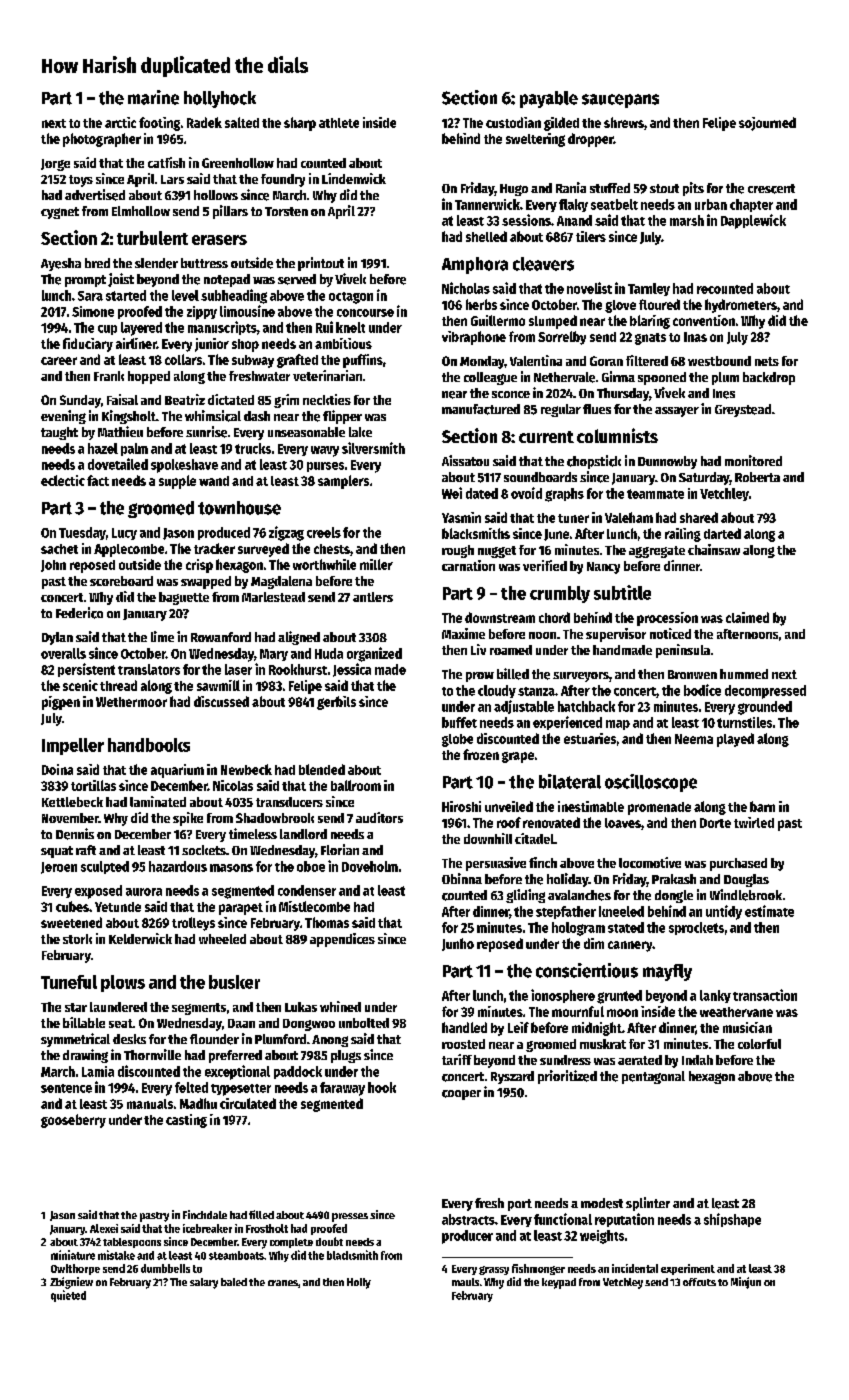  What do you see at coordinates (549, 99) in the page?
I see `payable` at bounding box center [549, 99].
